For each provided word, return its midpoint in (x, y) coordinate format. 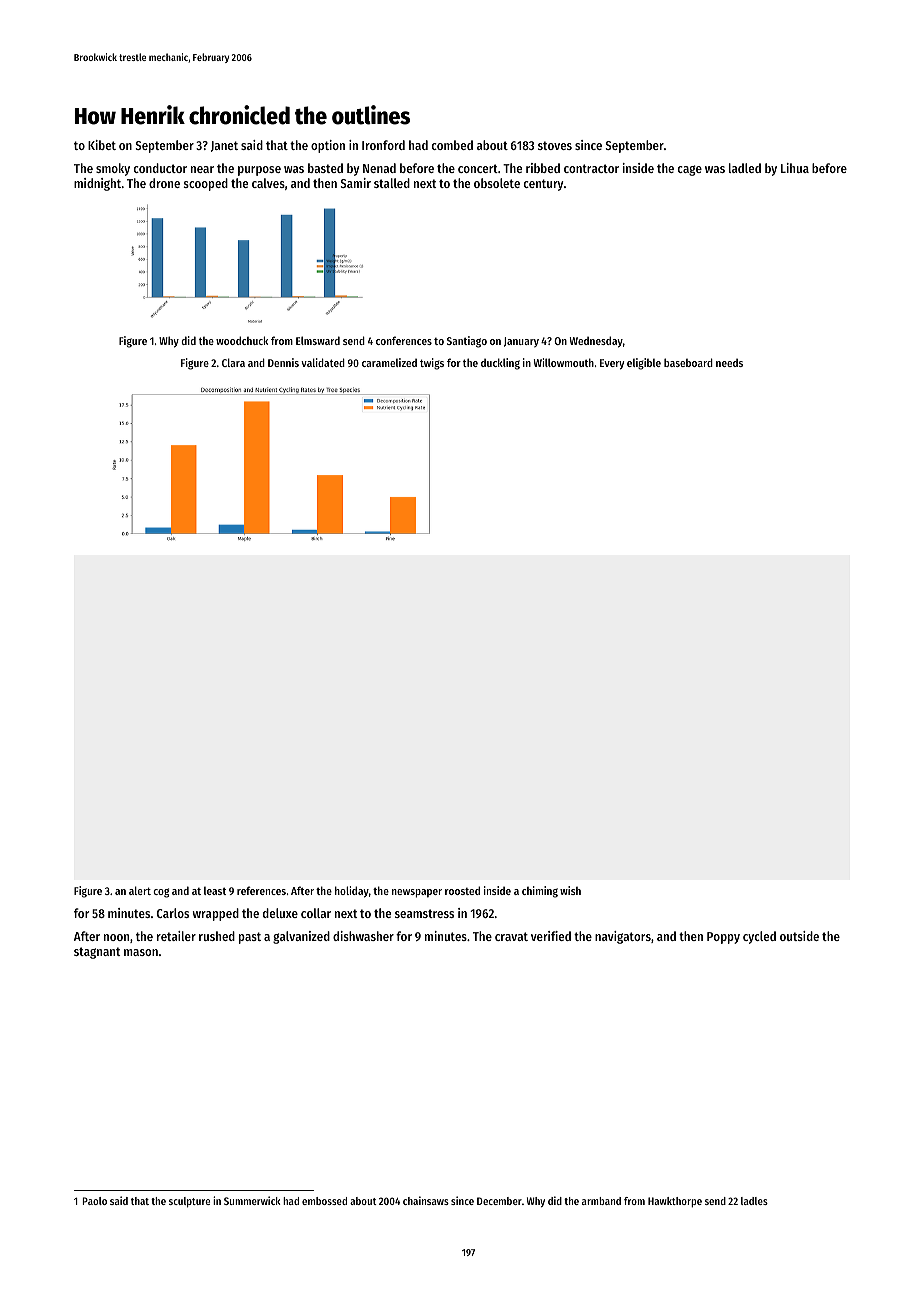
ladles (754, 1201)
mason (141, 952)
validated (323, 362)
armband (601, 1201)
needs (729, 363)
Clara (233, 362)
